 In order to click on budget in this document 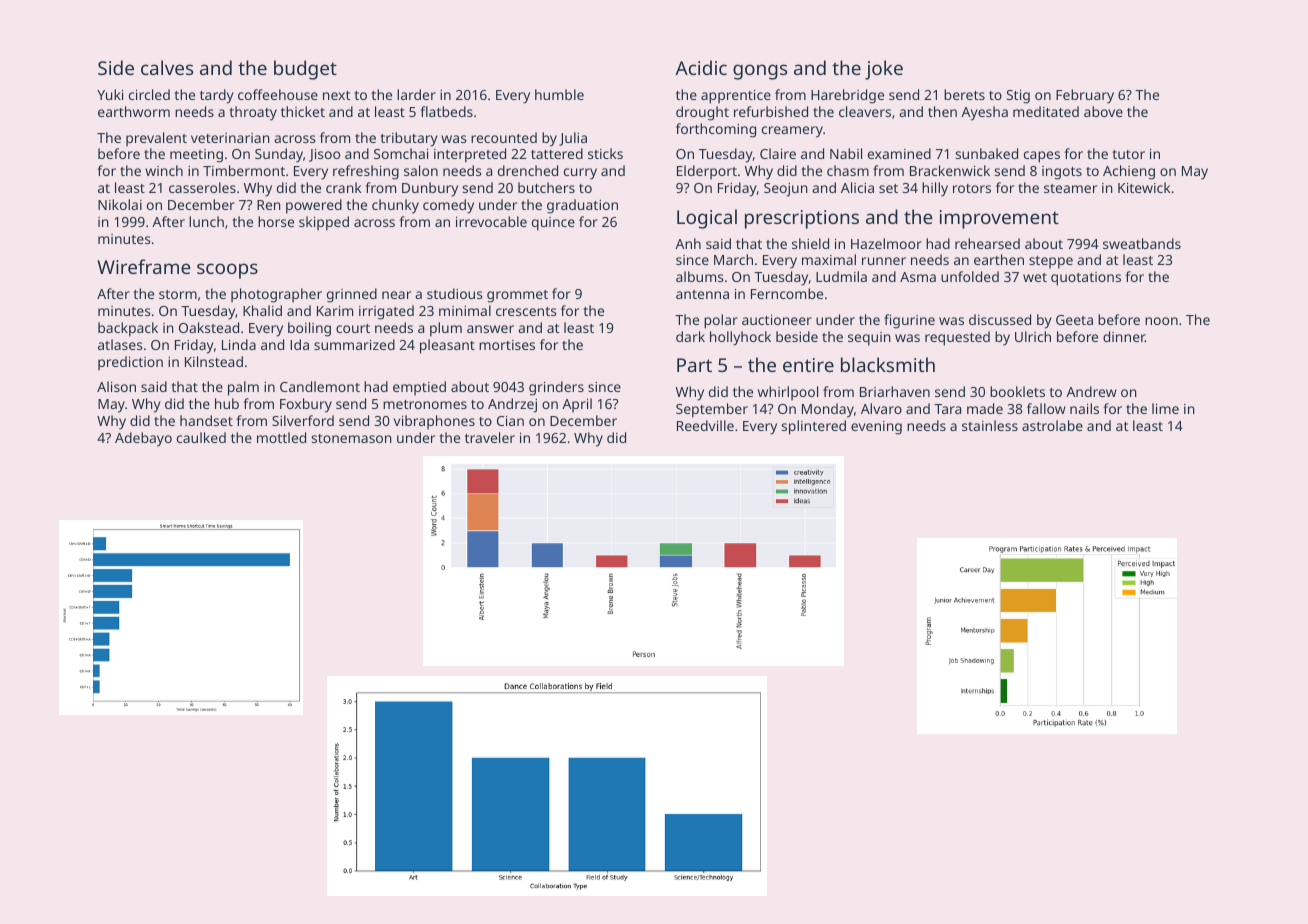, I will do `click(305, 70)`.
